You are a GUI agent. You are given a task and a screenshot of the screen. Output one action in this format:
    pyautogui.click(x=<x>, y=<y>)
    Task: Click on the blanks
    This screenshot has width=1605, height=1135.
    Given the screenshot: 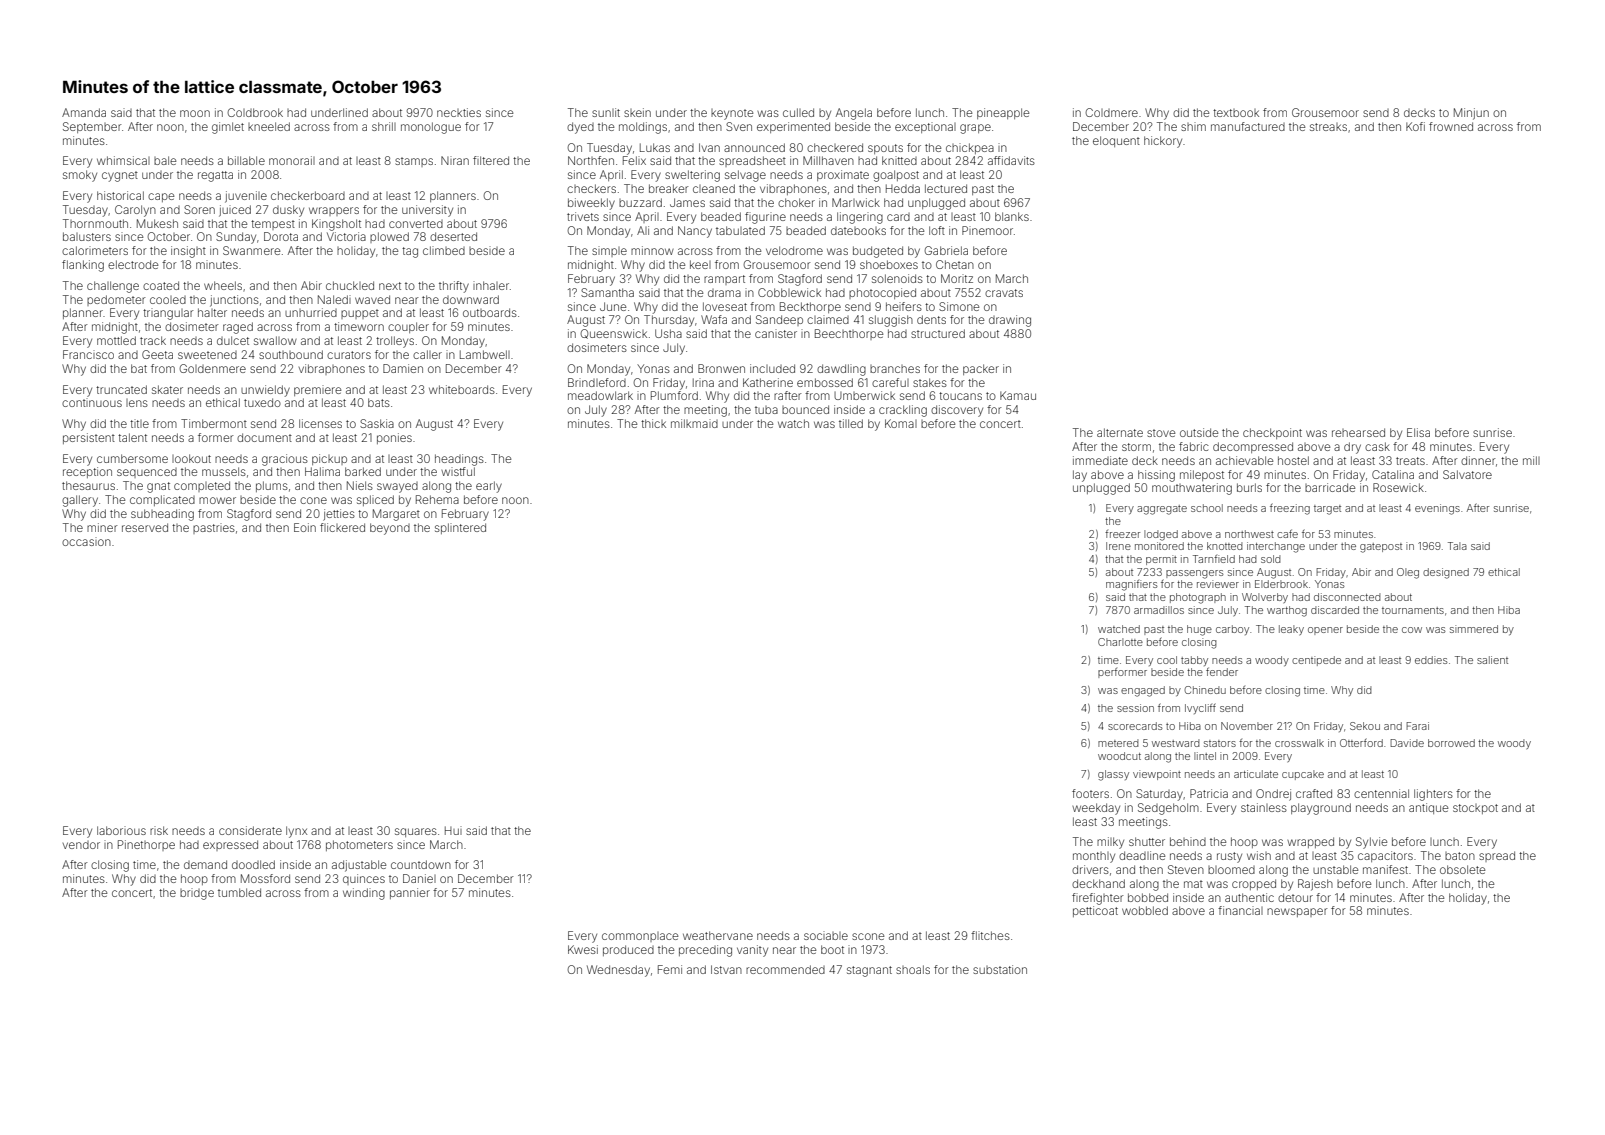 What is the action you would take?
    pyautogui.click(x=1012, y=216)
